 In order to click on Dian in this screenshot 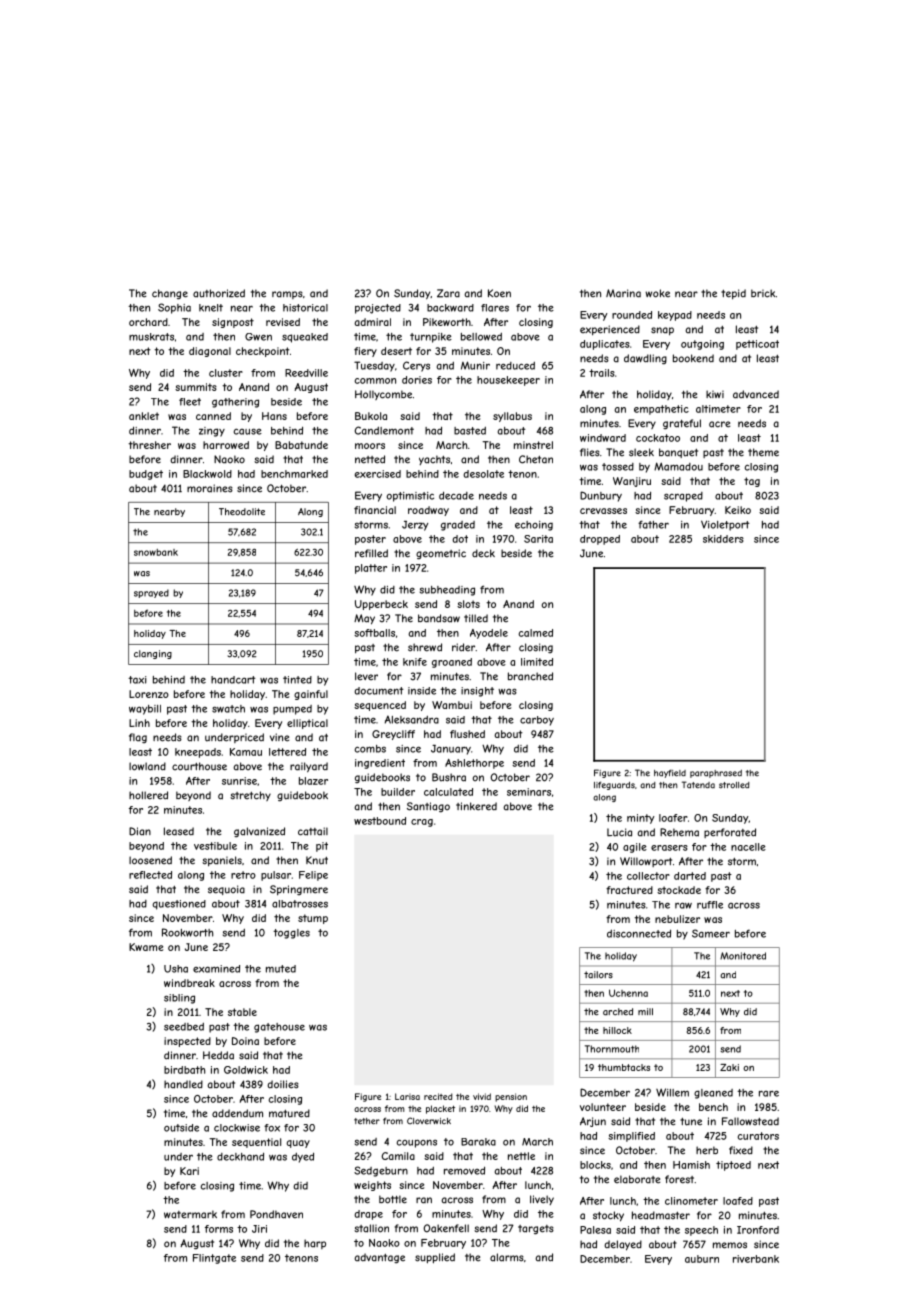, I will do `click(140, 831)`.
